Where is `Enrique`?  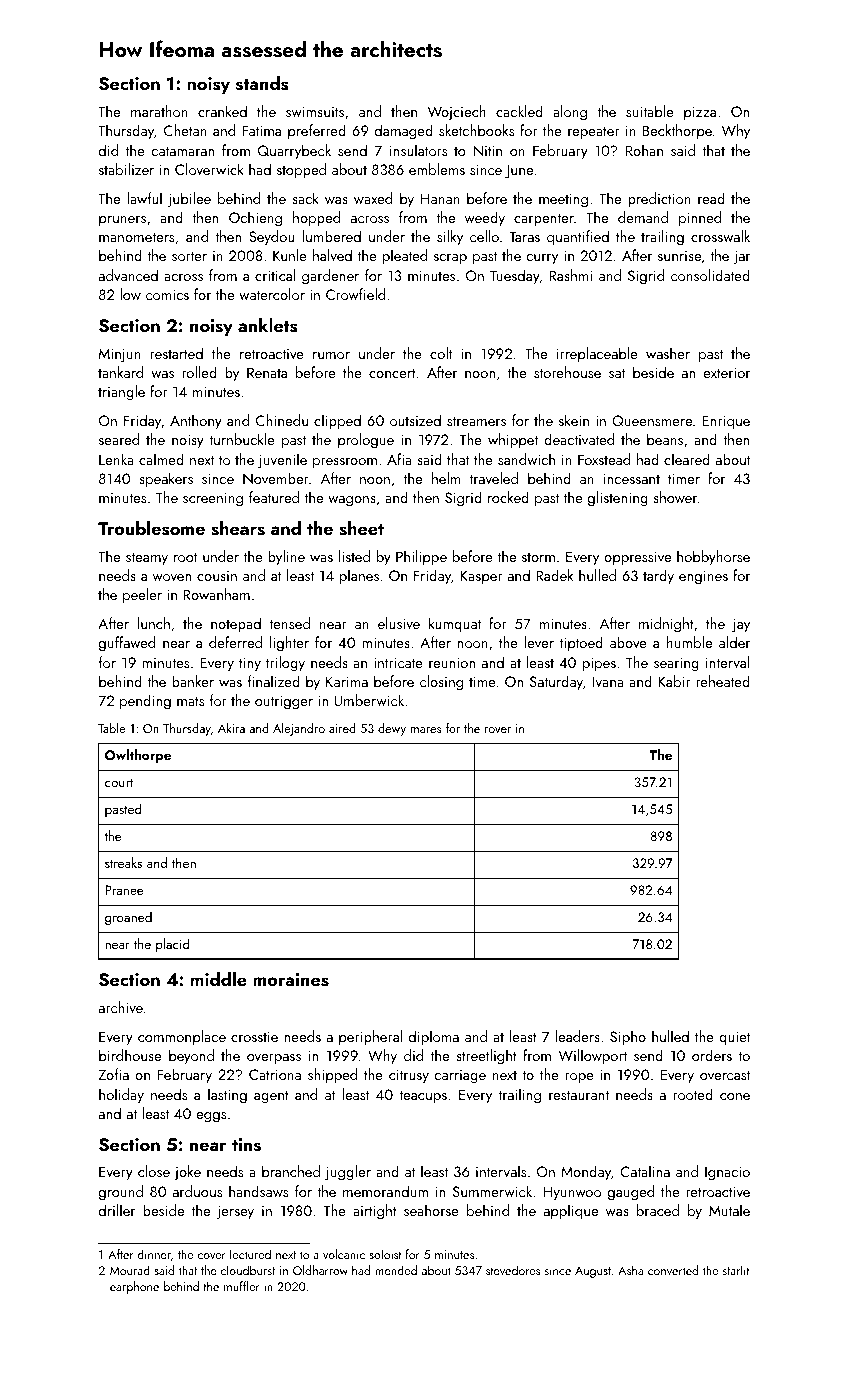
Enrique is located at coordinates (726, 422).
